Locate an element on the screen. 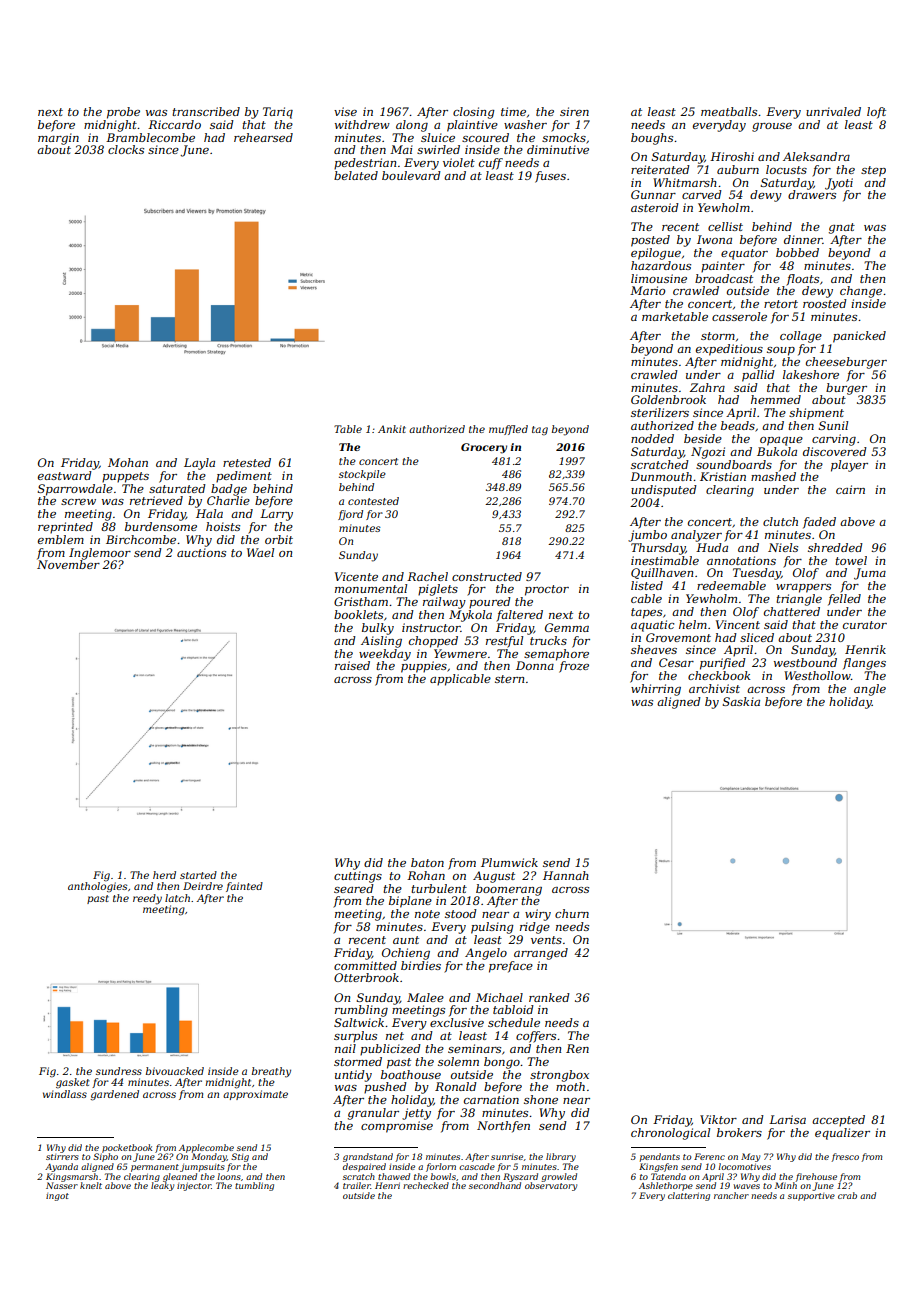 Image resolution: width=924 pixels, height=1308 pixels. plaintive is located at coordinates (472, 126).
